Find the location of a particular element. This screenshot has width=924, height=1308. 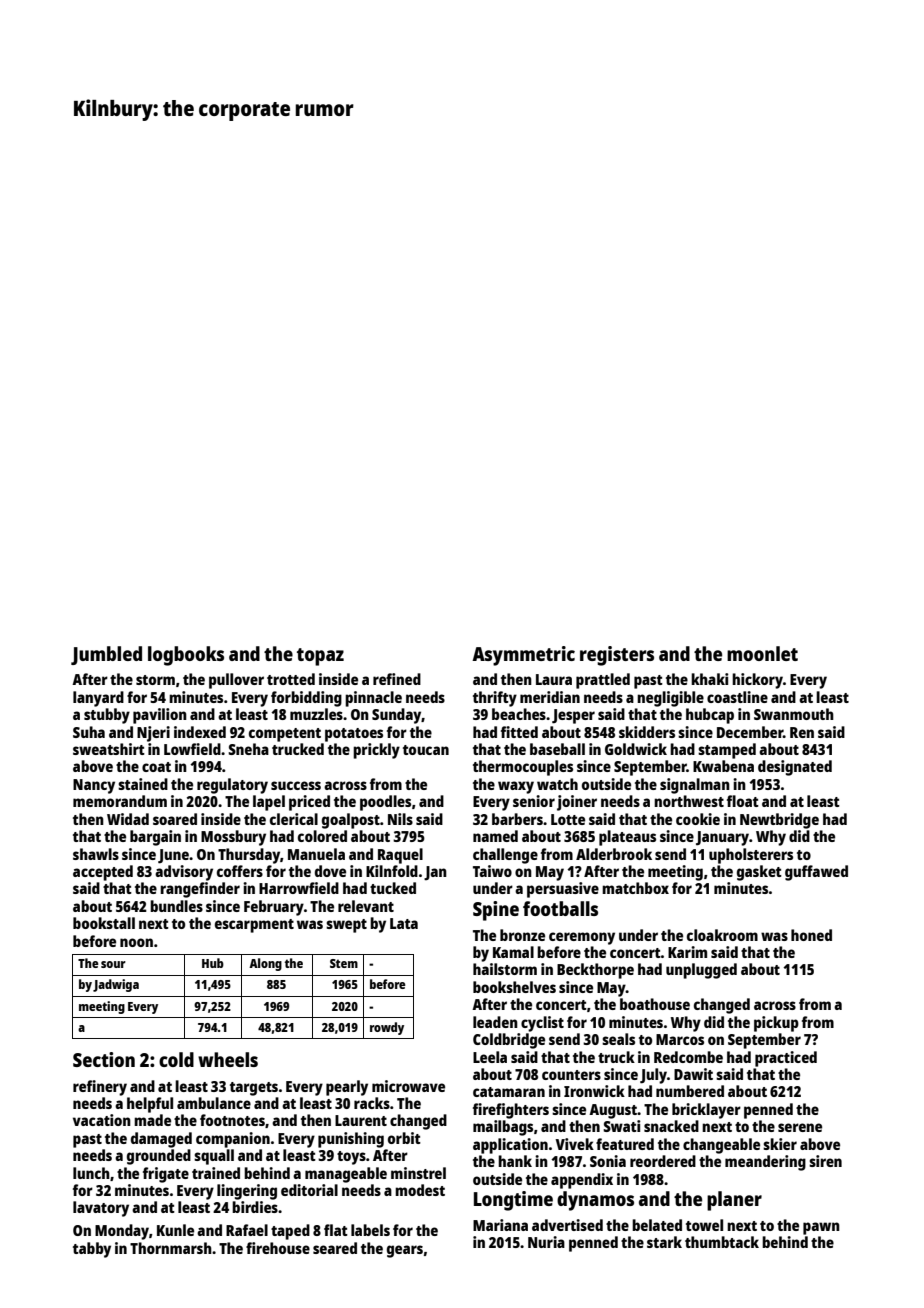

bookstall is located at coordinates (104, 923).
